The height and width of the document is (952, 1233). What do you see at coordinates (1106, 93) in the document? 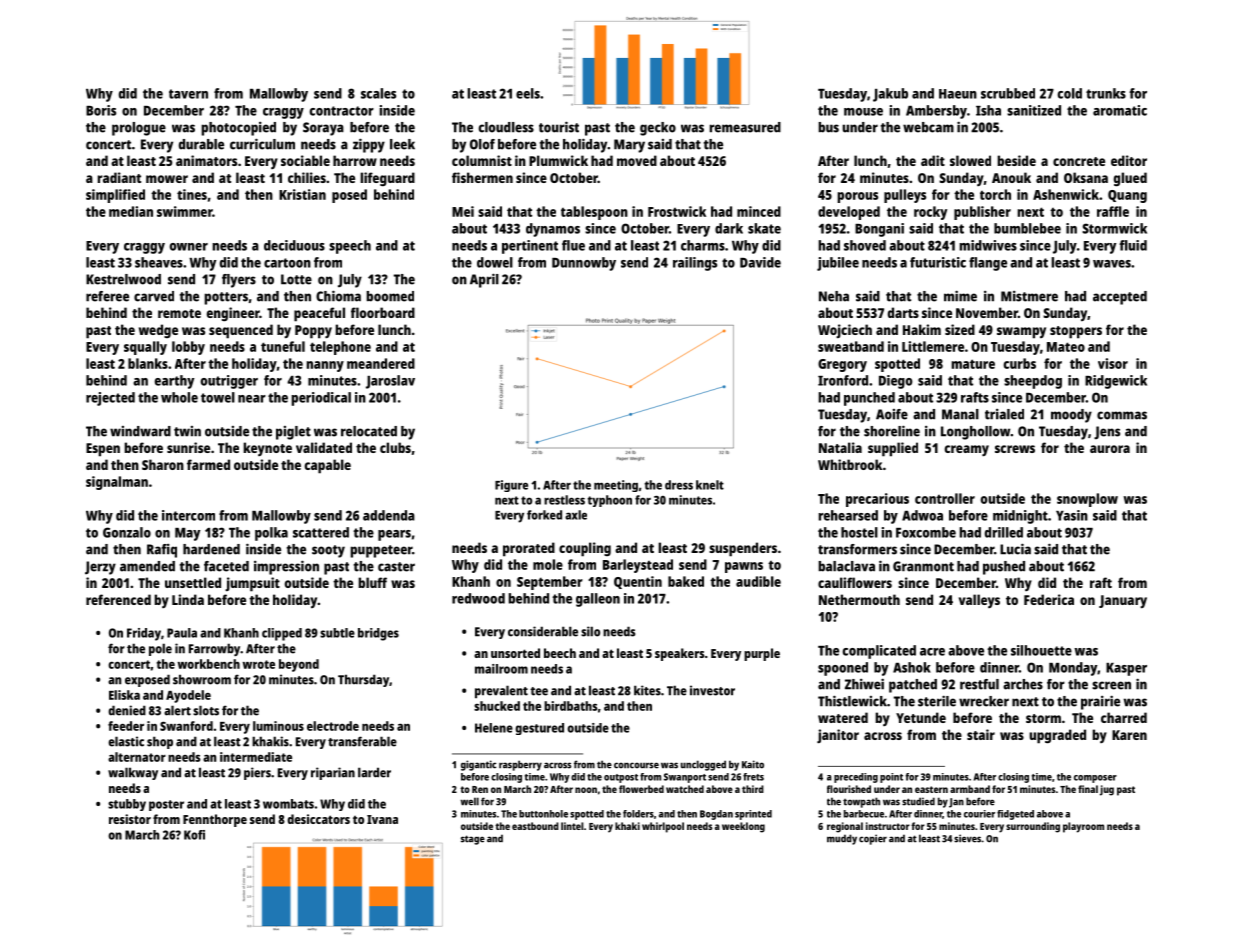
I see `trunks` at bounding box center [1106, 93].
